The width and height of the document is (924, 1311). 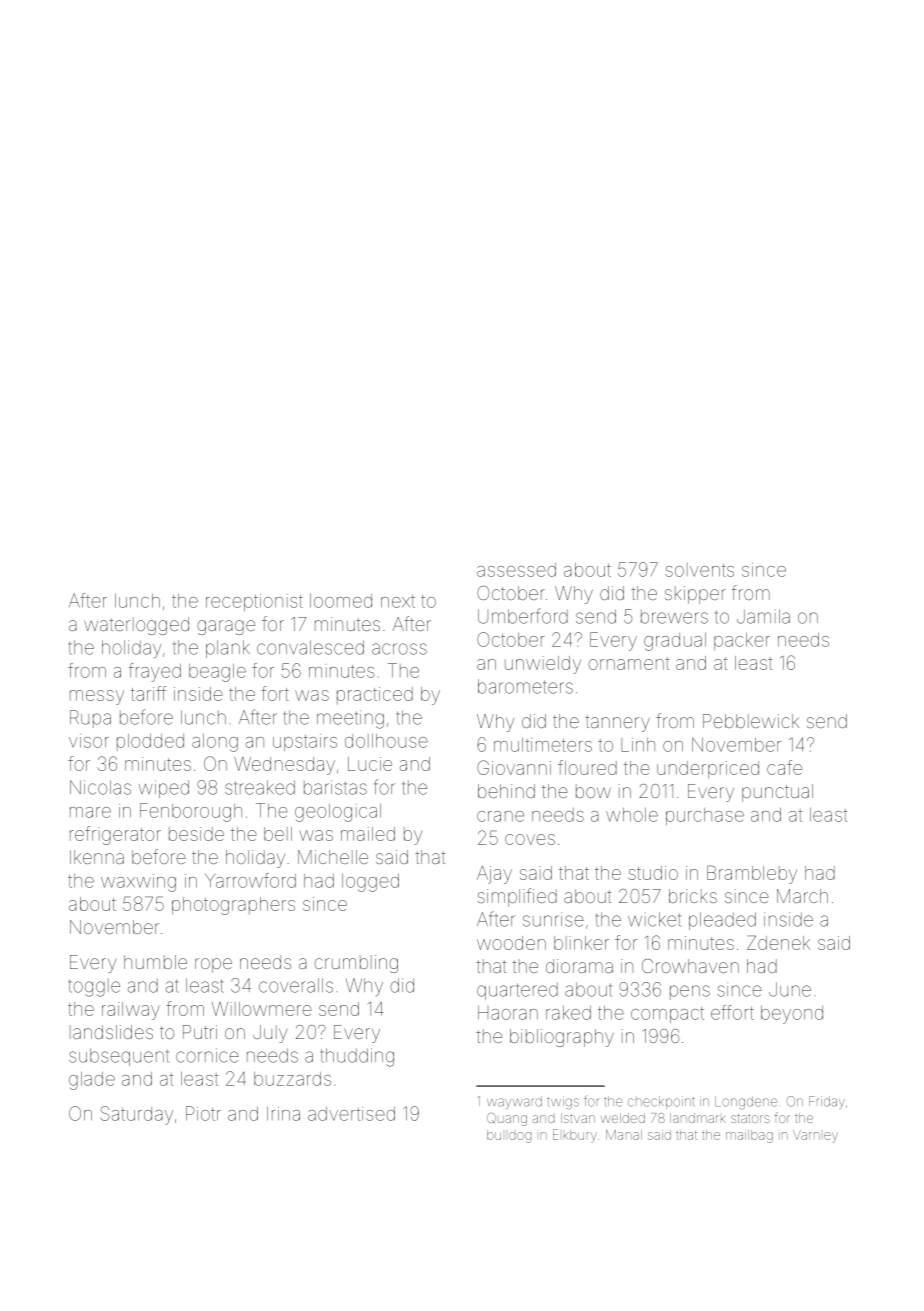 What do you see at coordinates (752, 874) in the document?
I see `Brambleby` at bounding box center [752, 874].
